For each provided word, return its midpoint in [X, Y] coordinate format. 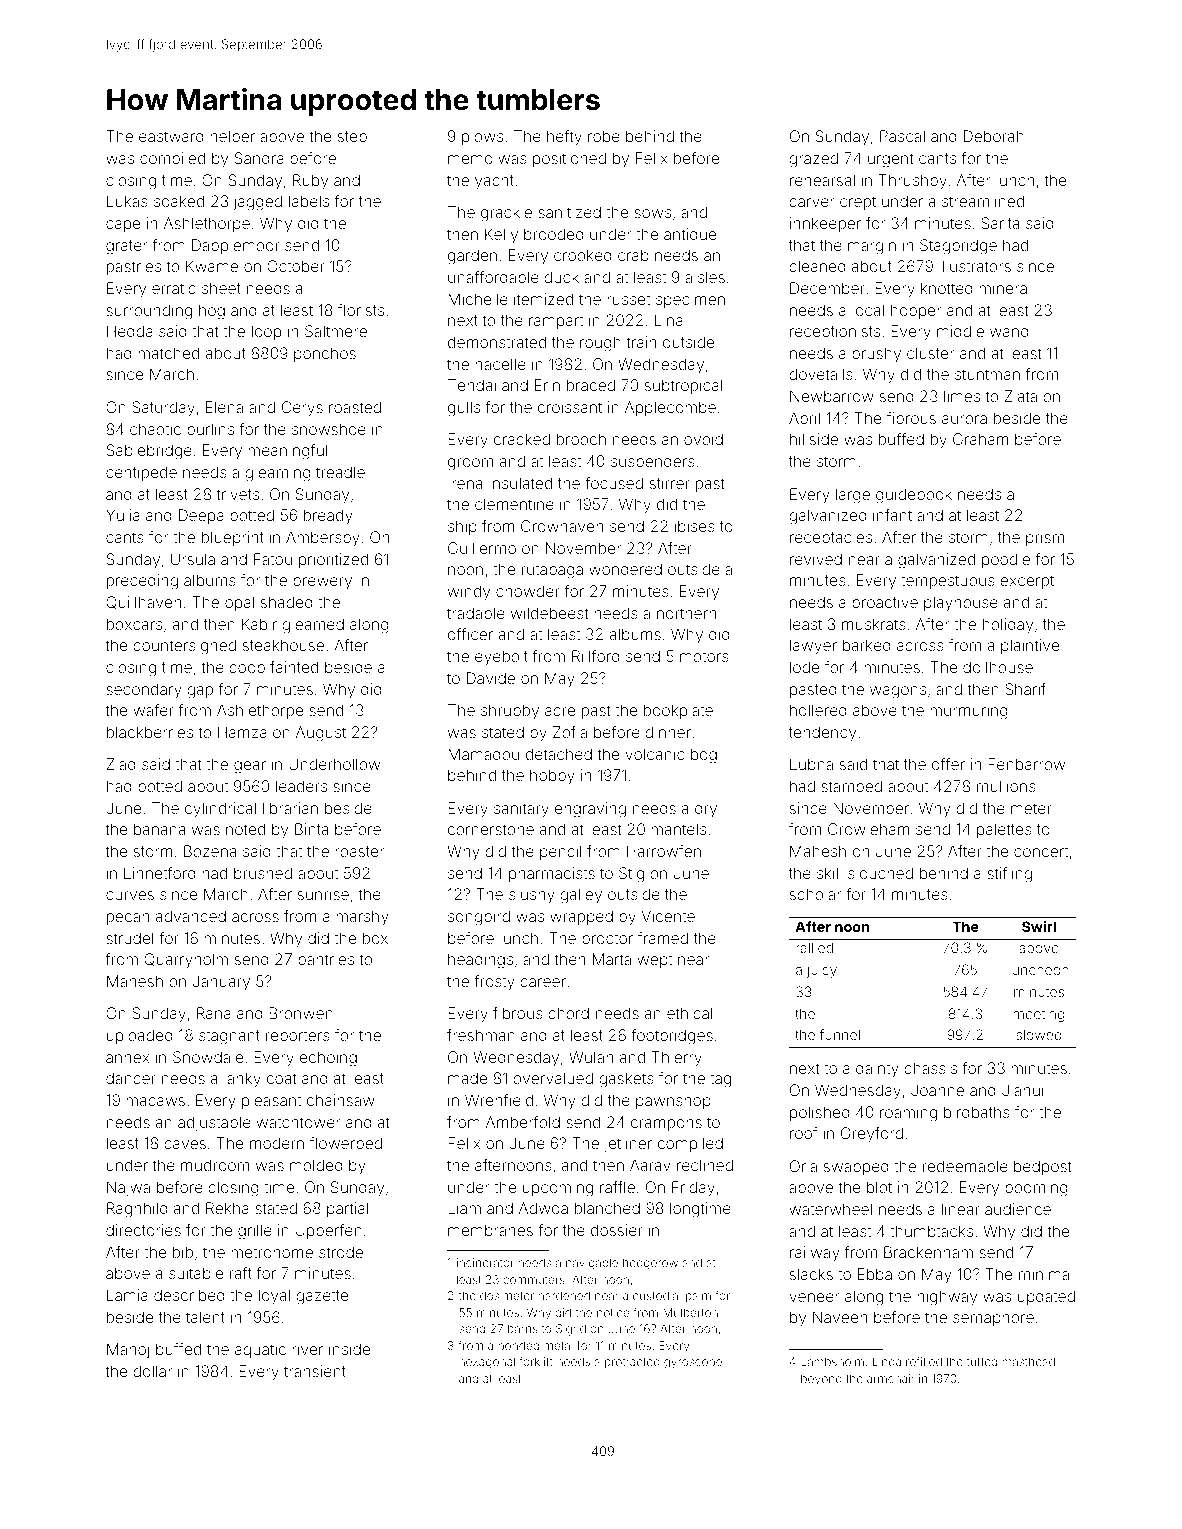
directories [143, 1230]
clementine [514, 504]
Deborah [994, 136]
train [641, 342]
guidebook [914, 496]
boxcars [134, 624]
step [352, 138]
